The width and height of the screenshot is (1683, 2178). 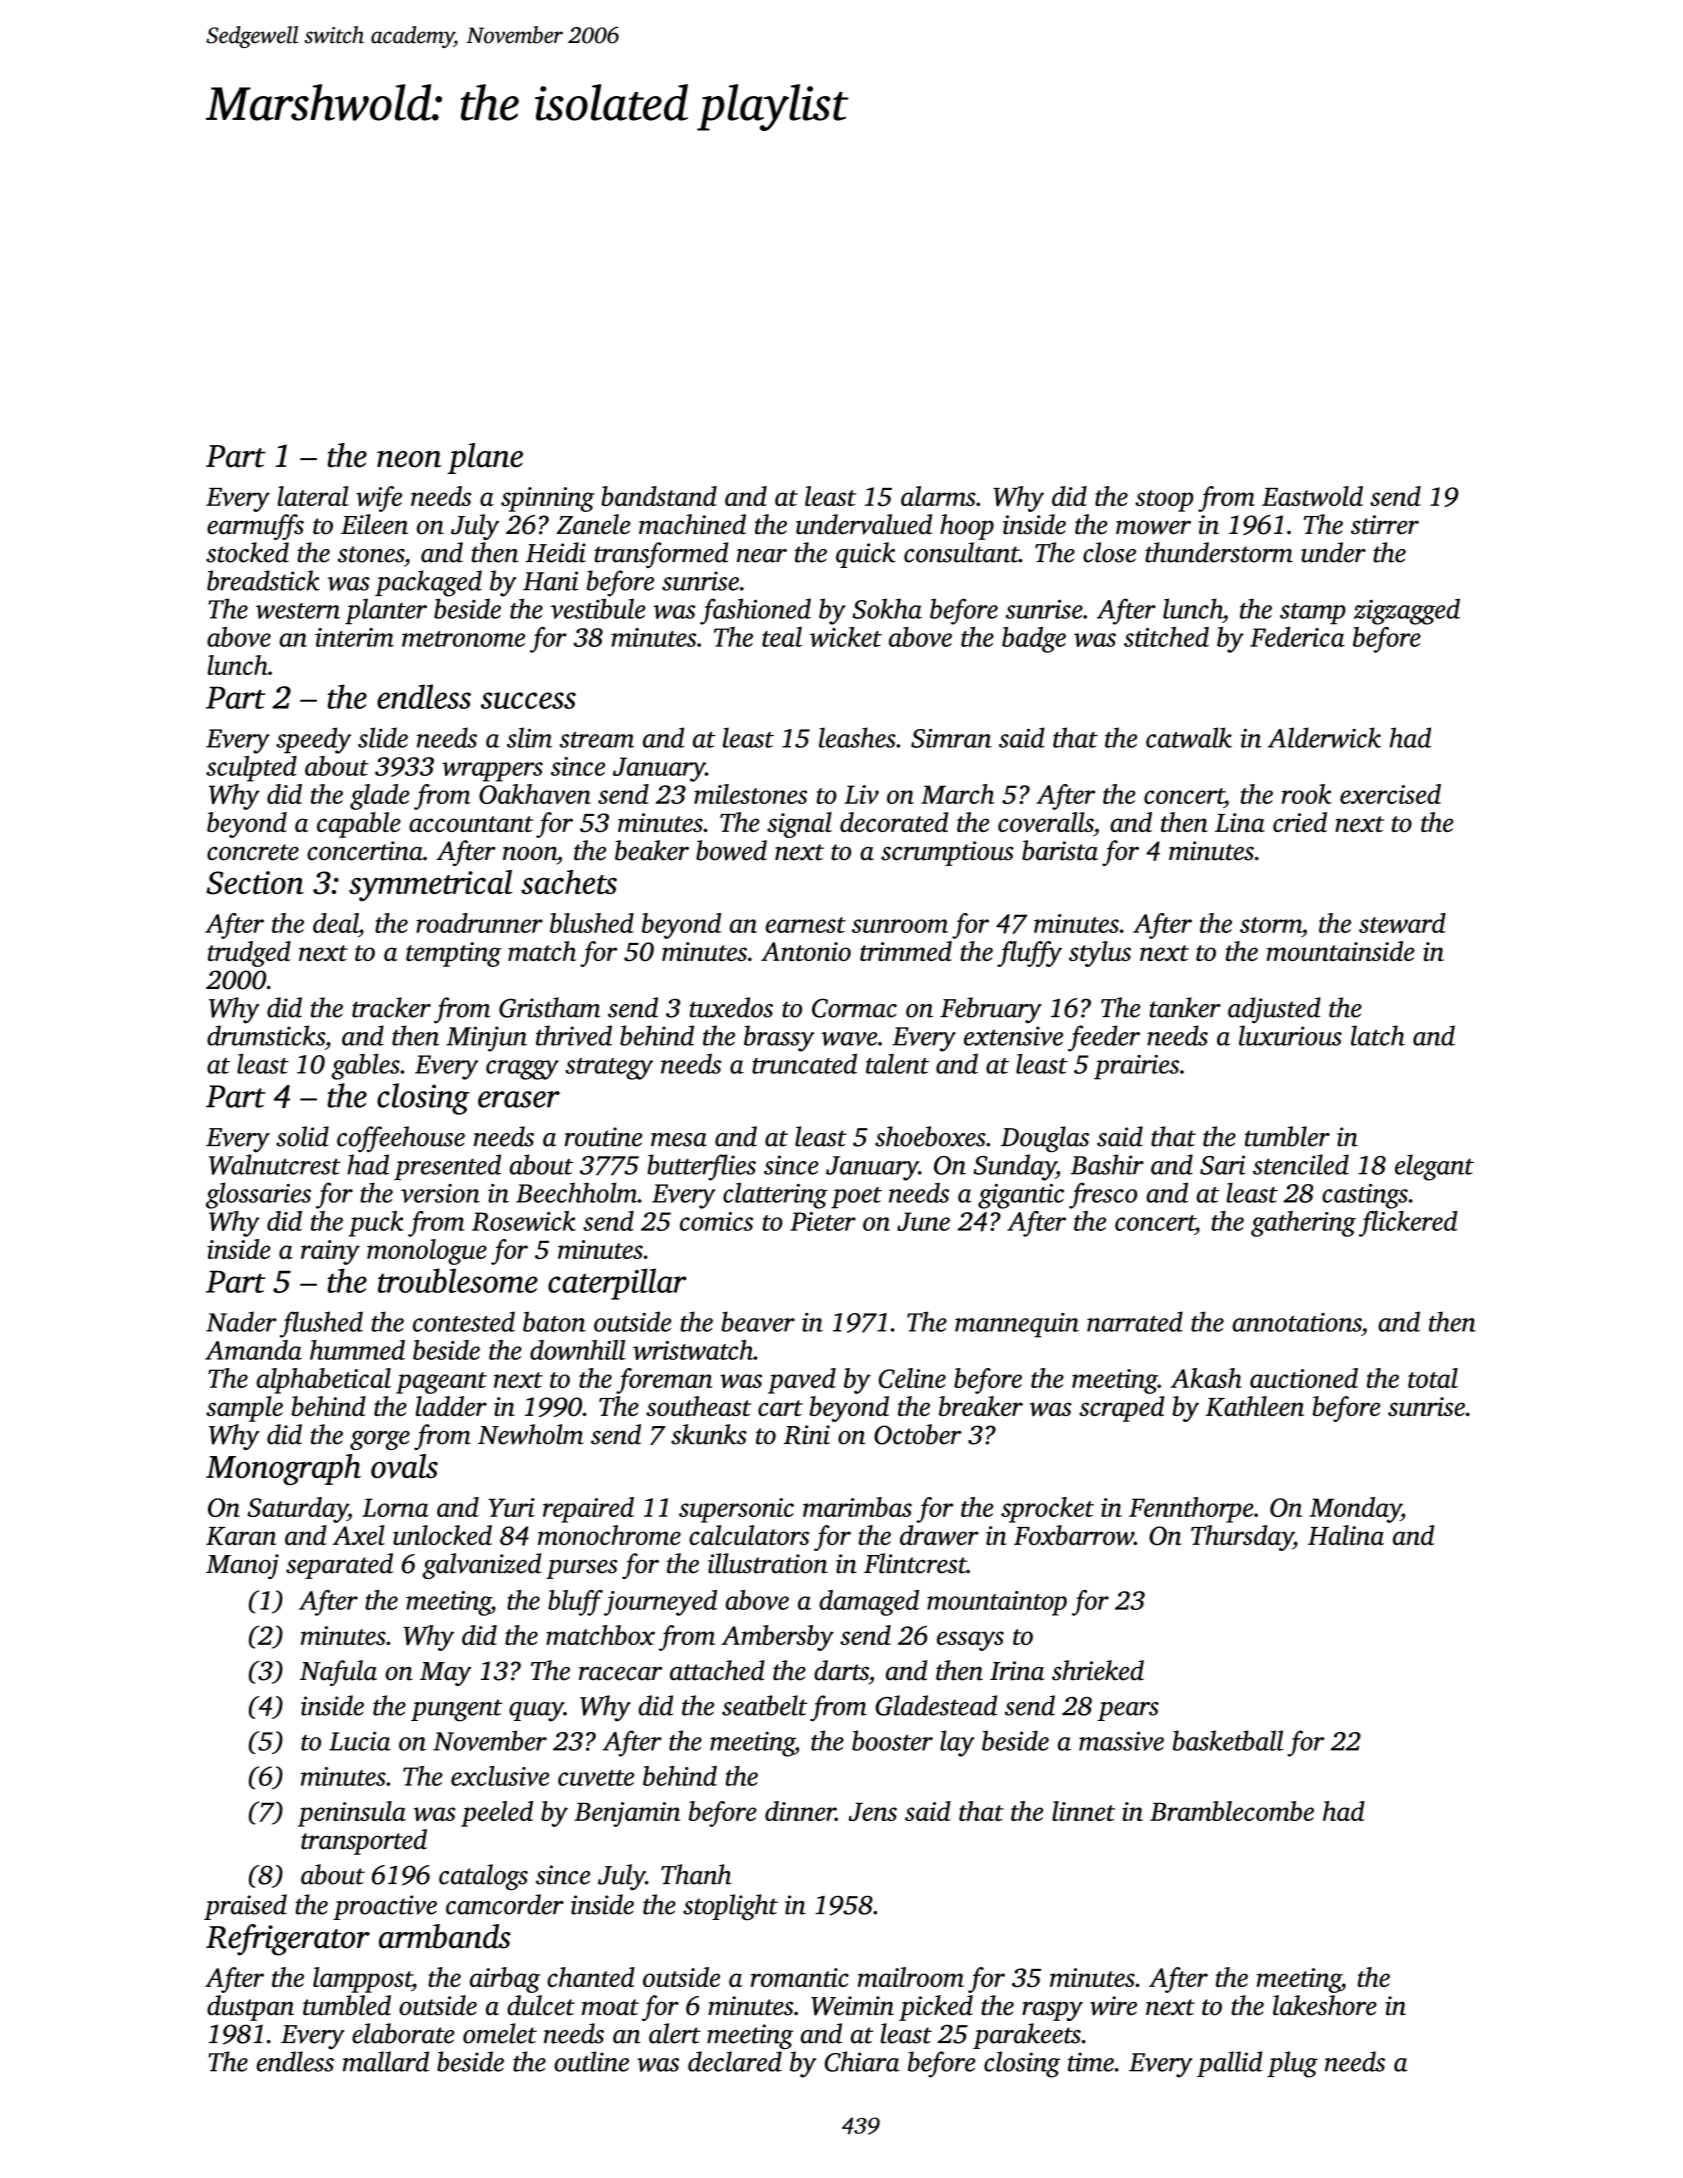 What do you see at coordinates (250, 2008) in the screenshot?
I see `dustpan` at bounding box center [250, 2008].
